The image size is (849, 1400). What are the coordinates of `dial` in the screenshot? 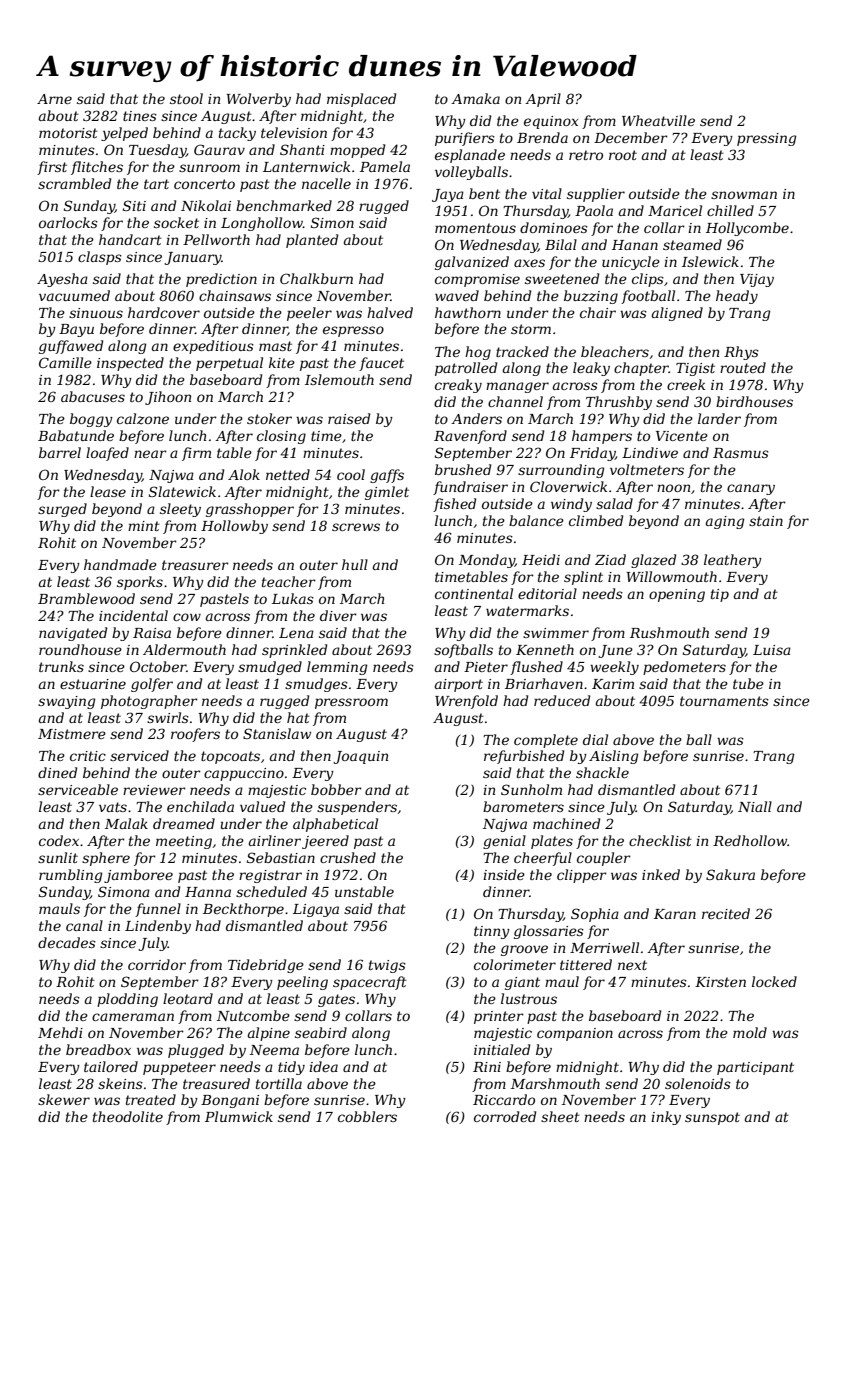 It's located at (595, 739).
